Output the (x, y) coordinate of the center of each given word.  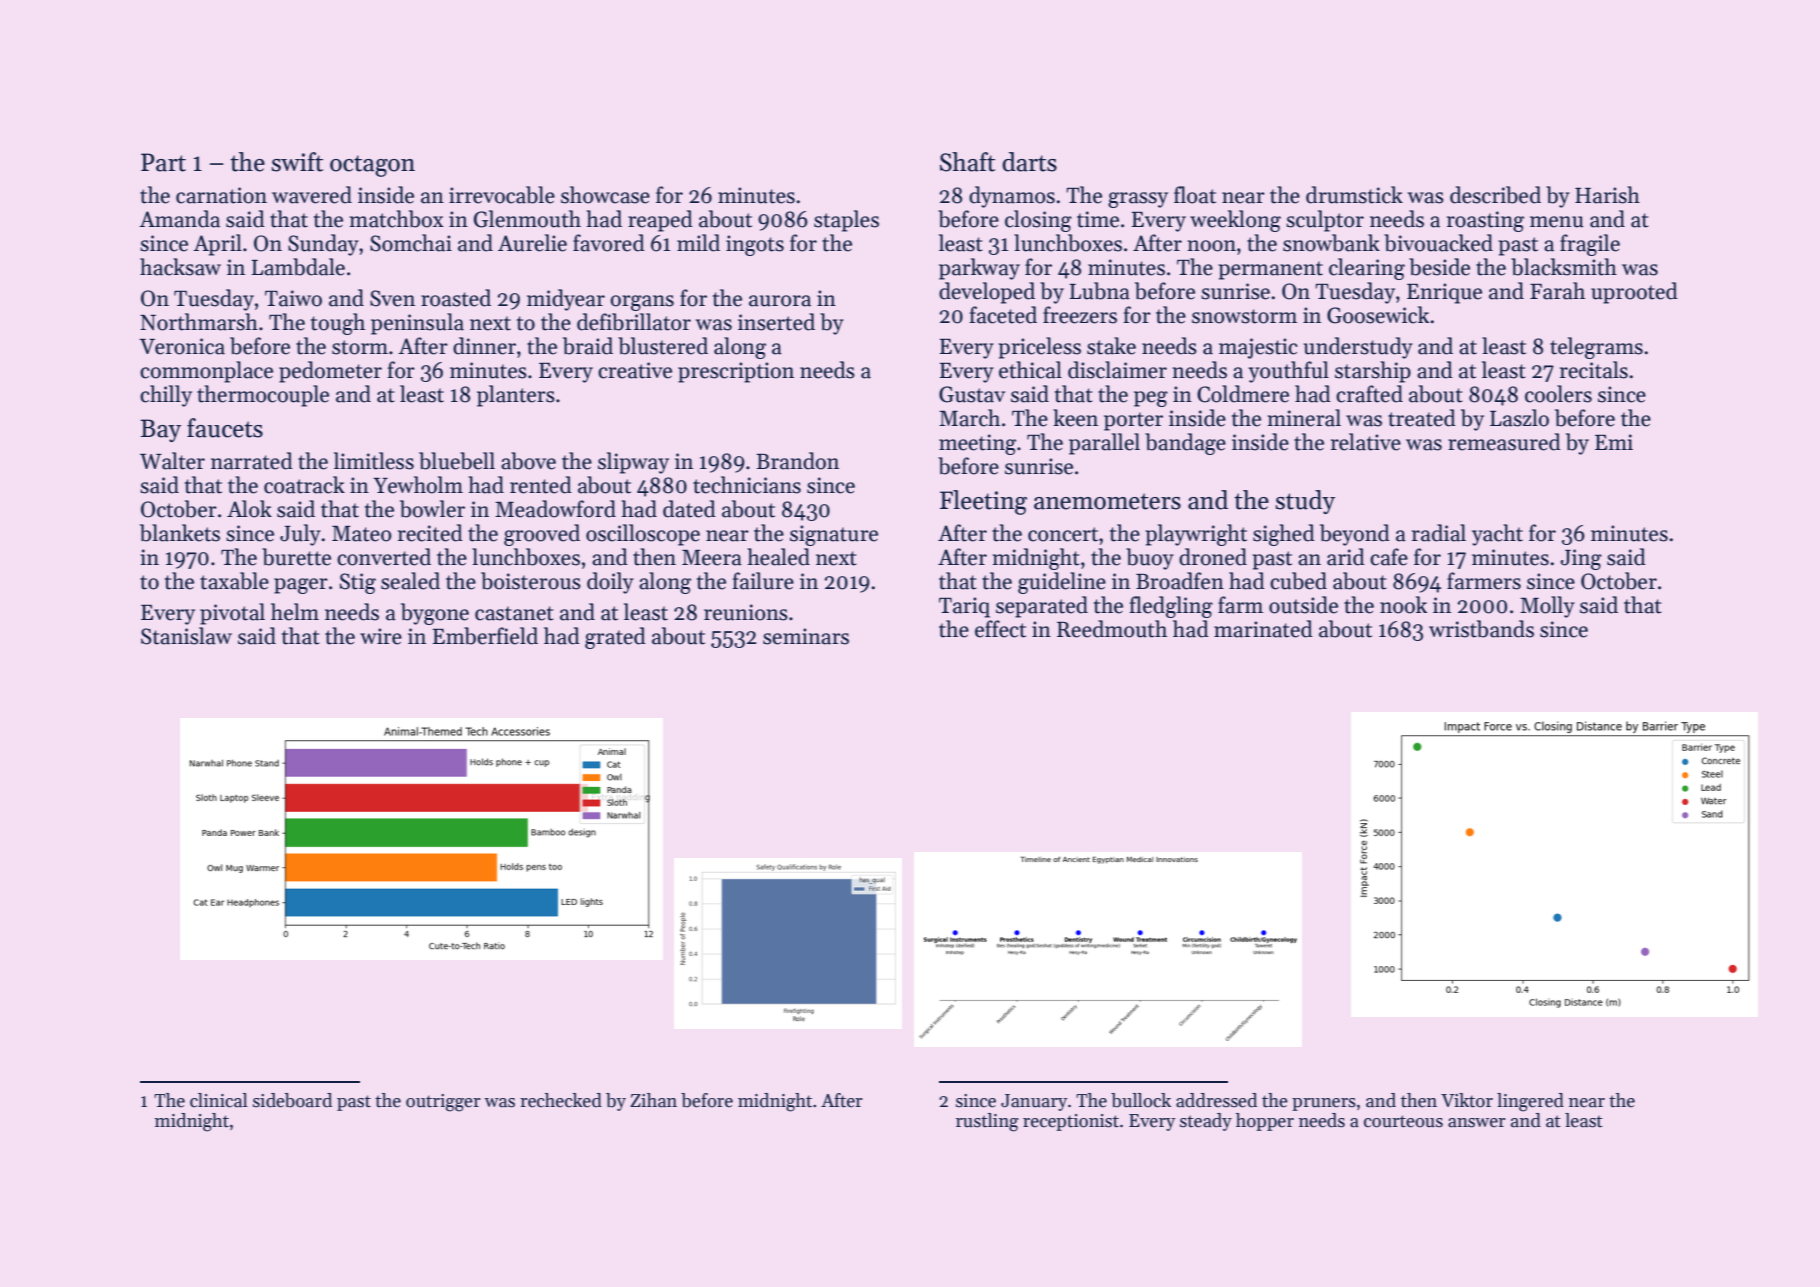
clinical (219, 1100)
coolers (1558, 394)
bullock (1141, 1100)
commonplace (206, 372)
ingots (755, 245)
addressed (1216, 1100)
